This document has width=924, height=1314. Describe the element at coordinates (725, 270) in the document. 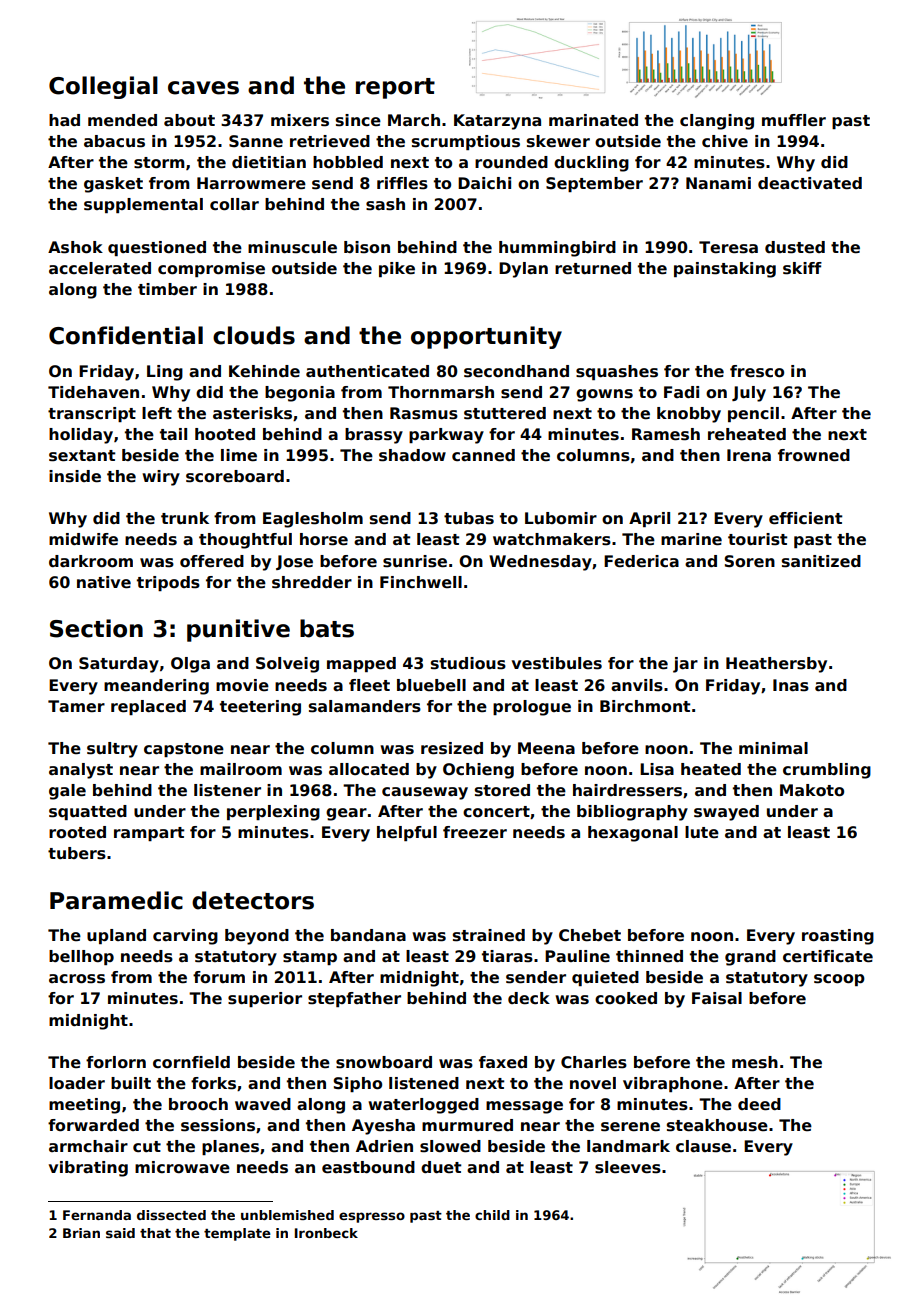

I see `painstaking` at that location.
